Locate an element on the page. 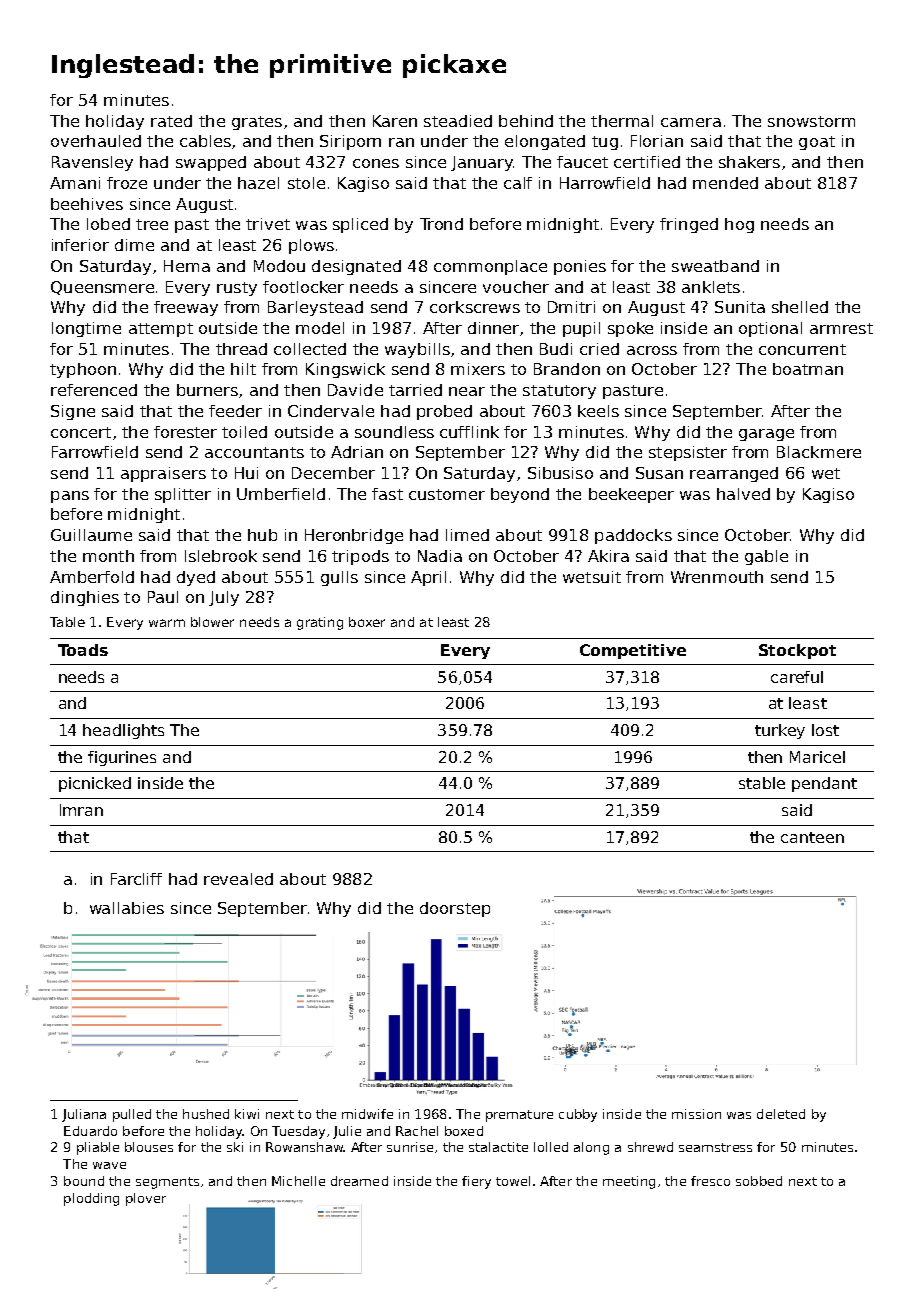 Image resolution: width=924 pixels, height=1308 pixels. doorstep is located at coordinates (455, 909).
